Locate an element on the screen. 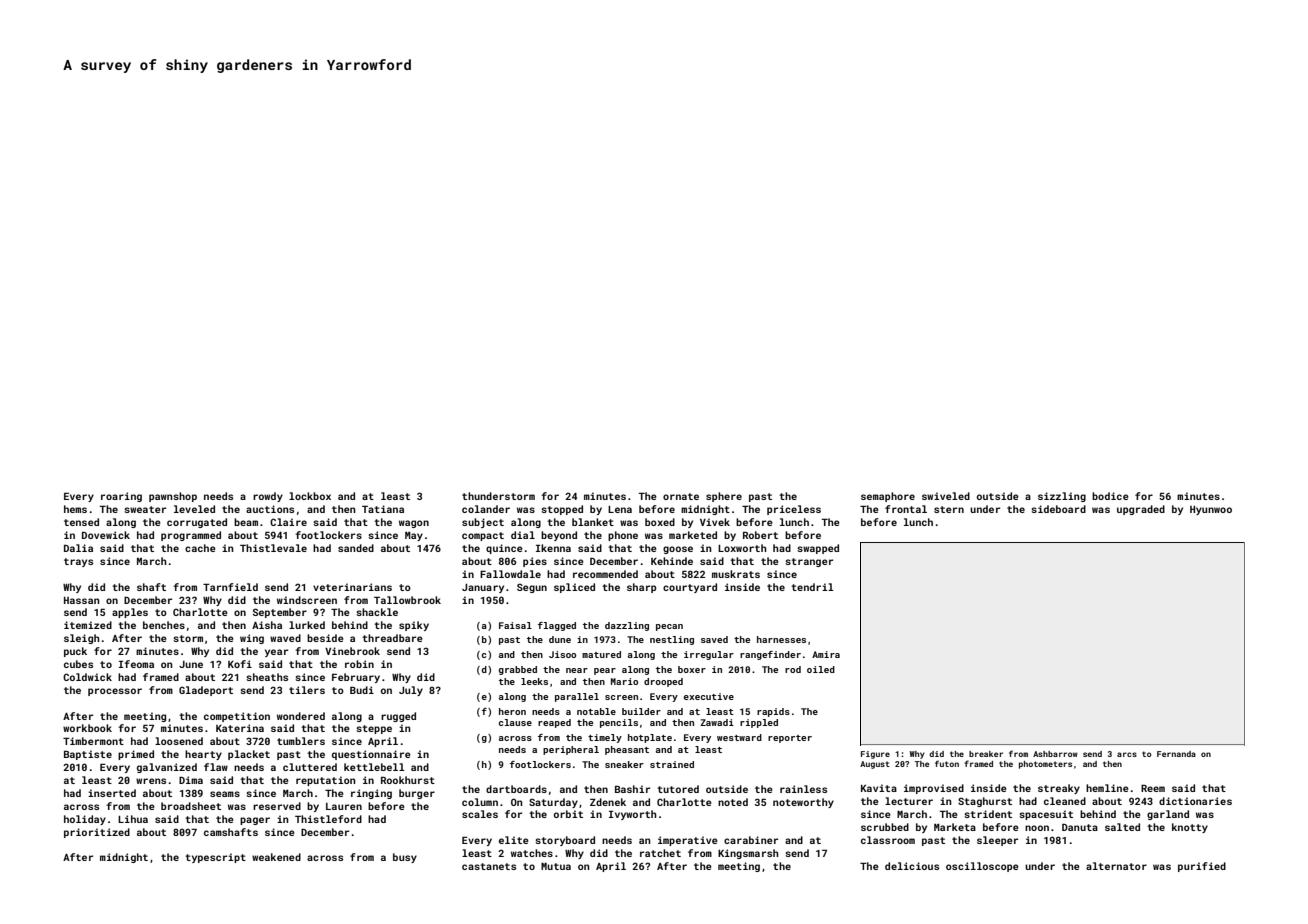  compact is located at coordinates (483, 536).
